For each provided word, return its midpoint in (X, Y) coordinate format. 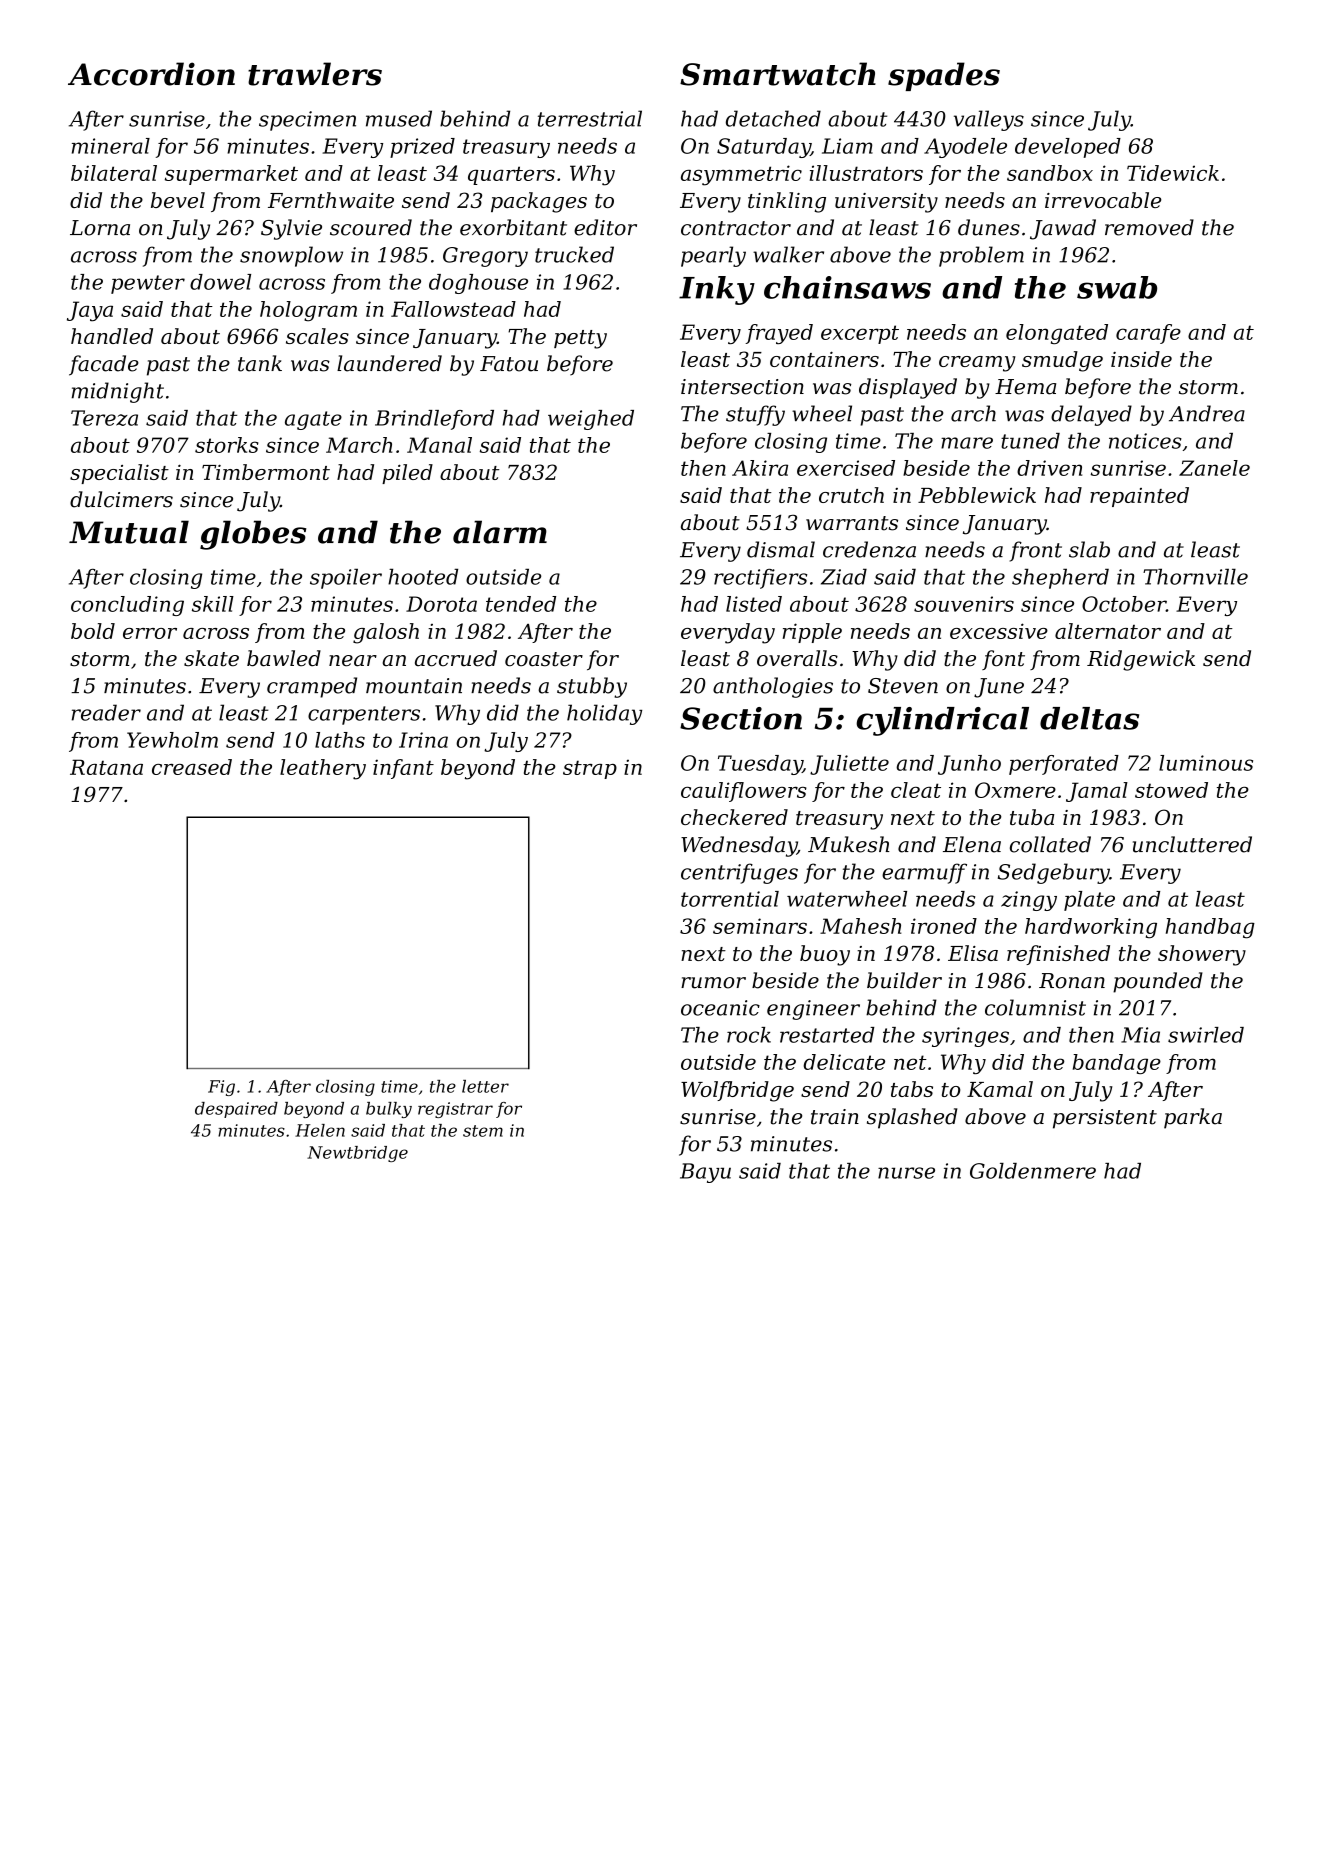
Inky (717, 290)
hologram (308, 311)
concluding (127, 606)
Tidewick (1173, 173)
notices (1145, 441)
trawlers (315, 74)
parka (1193, 1118)
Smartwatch (778, 74)
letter (485, 1086)
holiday (604, 714)
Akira (760, 468)
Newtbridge (357, 1154)
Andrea (1207, 413)
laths (340, 740)
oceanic (720, 1008)
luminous (1206, 763)
